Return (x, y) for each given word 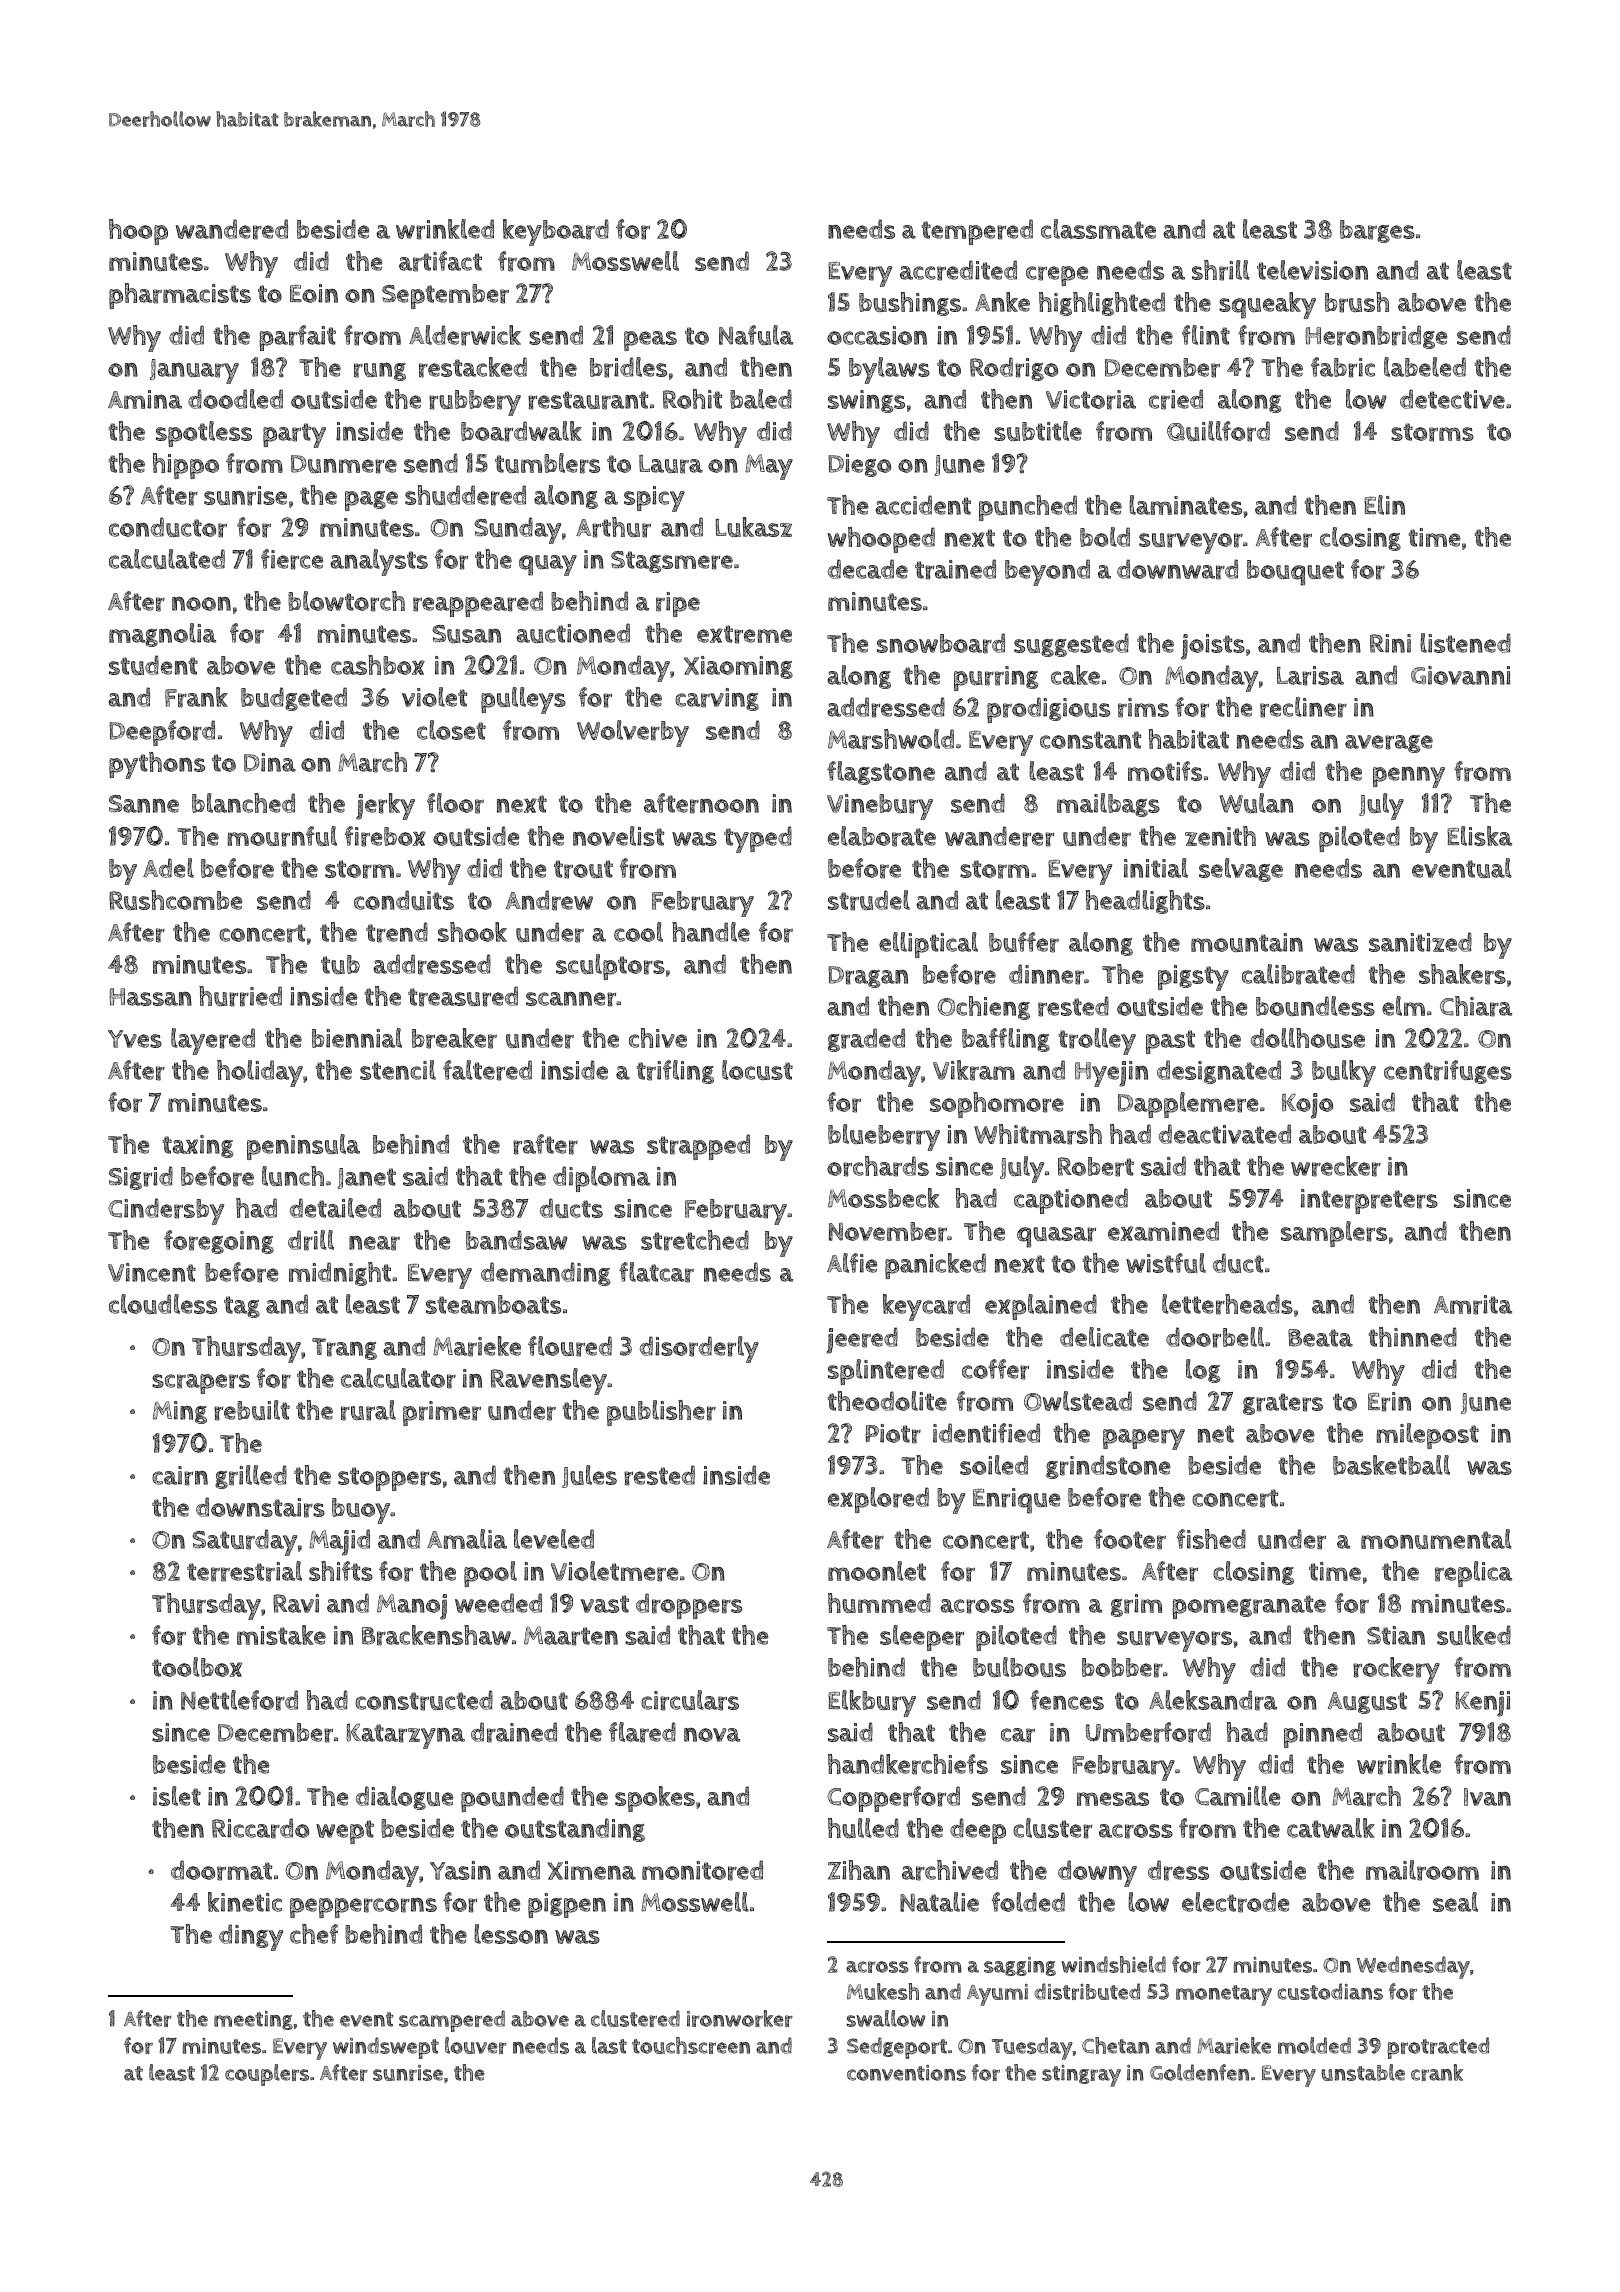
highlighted (1102, 304)
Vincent (152, 1272)
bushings (910, 304)
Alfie (852, 1263)
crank (1437, 2072)
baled (761, 399)
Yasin (460, 1870)
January (194, 371)
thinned (1412, 1337)
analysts (379, 562)
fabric (1343, 367)
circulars (690, 1700)
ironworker (740, 2018)
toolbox (197, 1667)
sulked (1474, 1635)
